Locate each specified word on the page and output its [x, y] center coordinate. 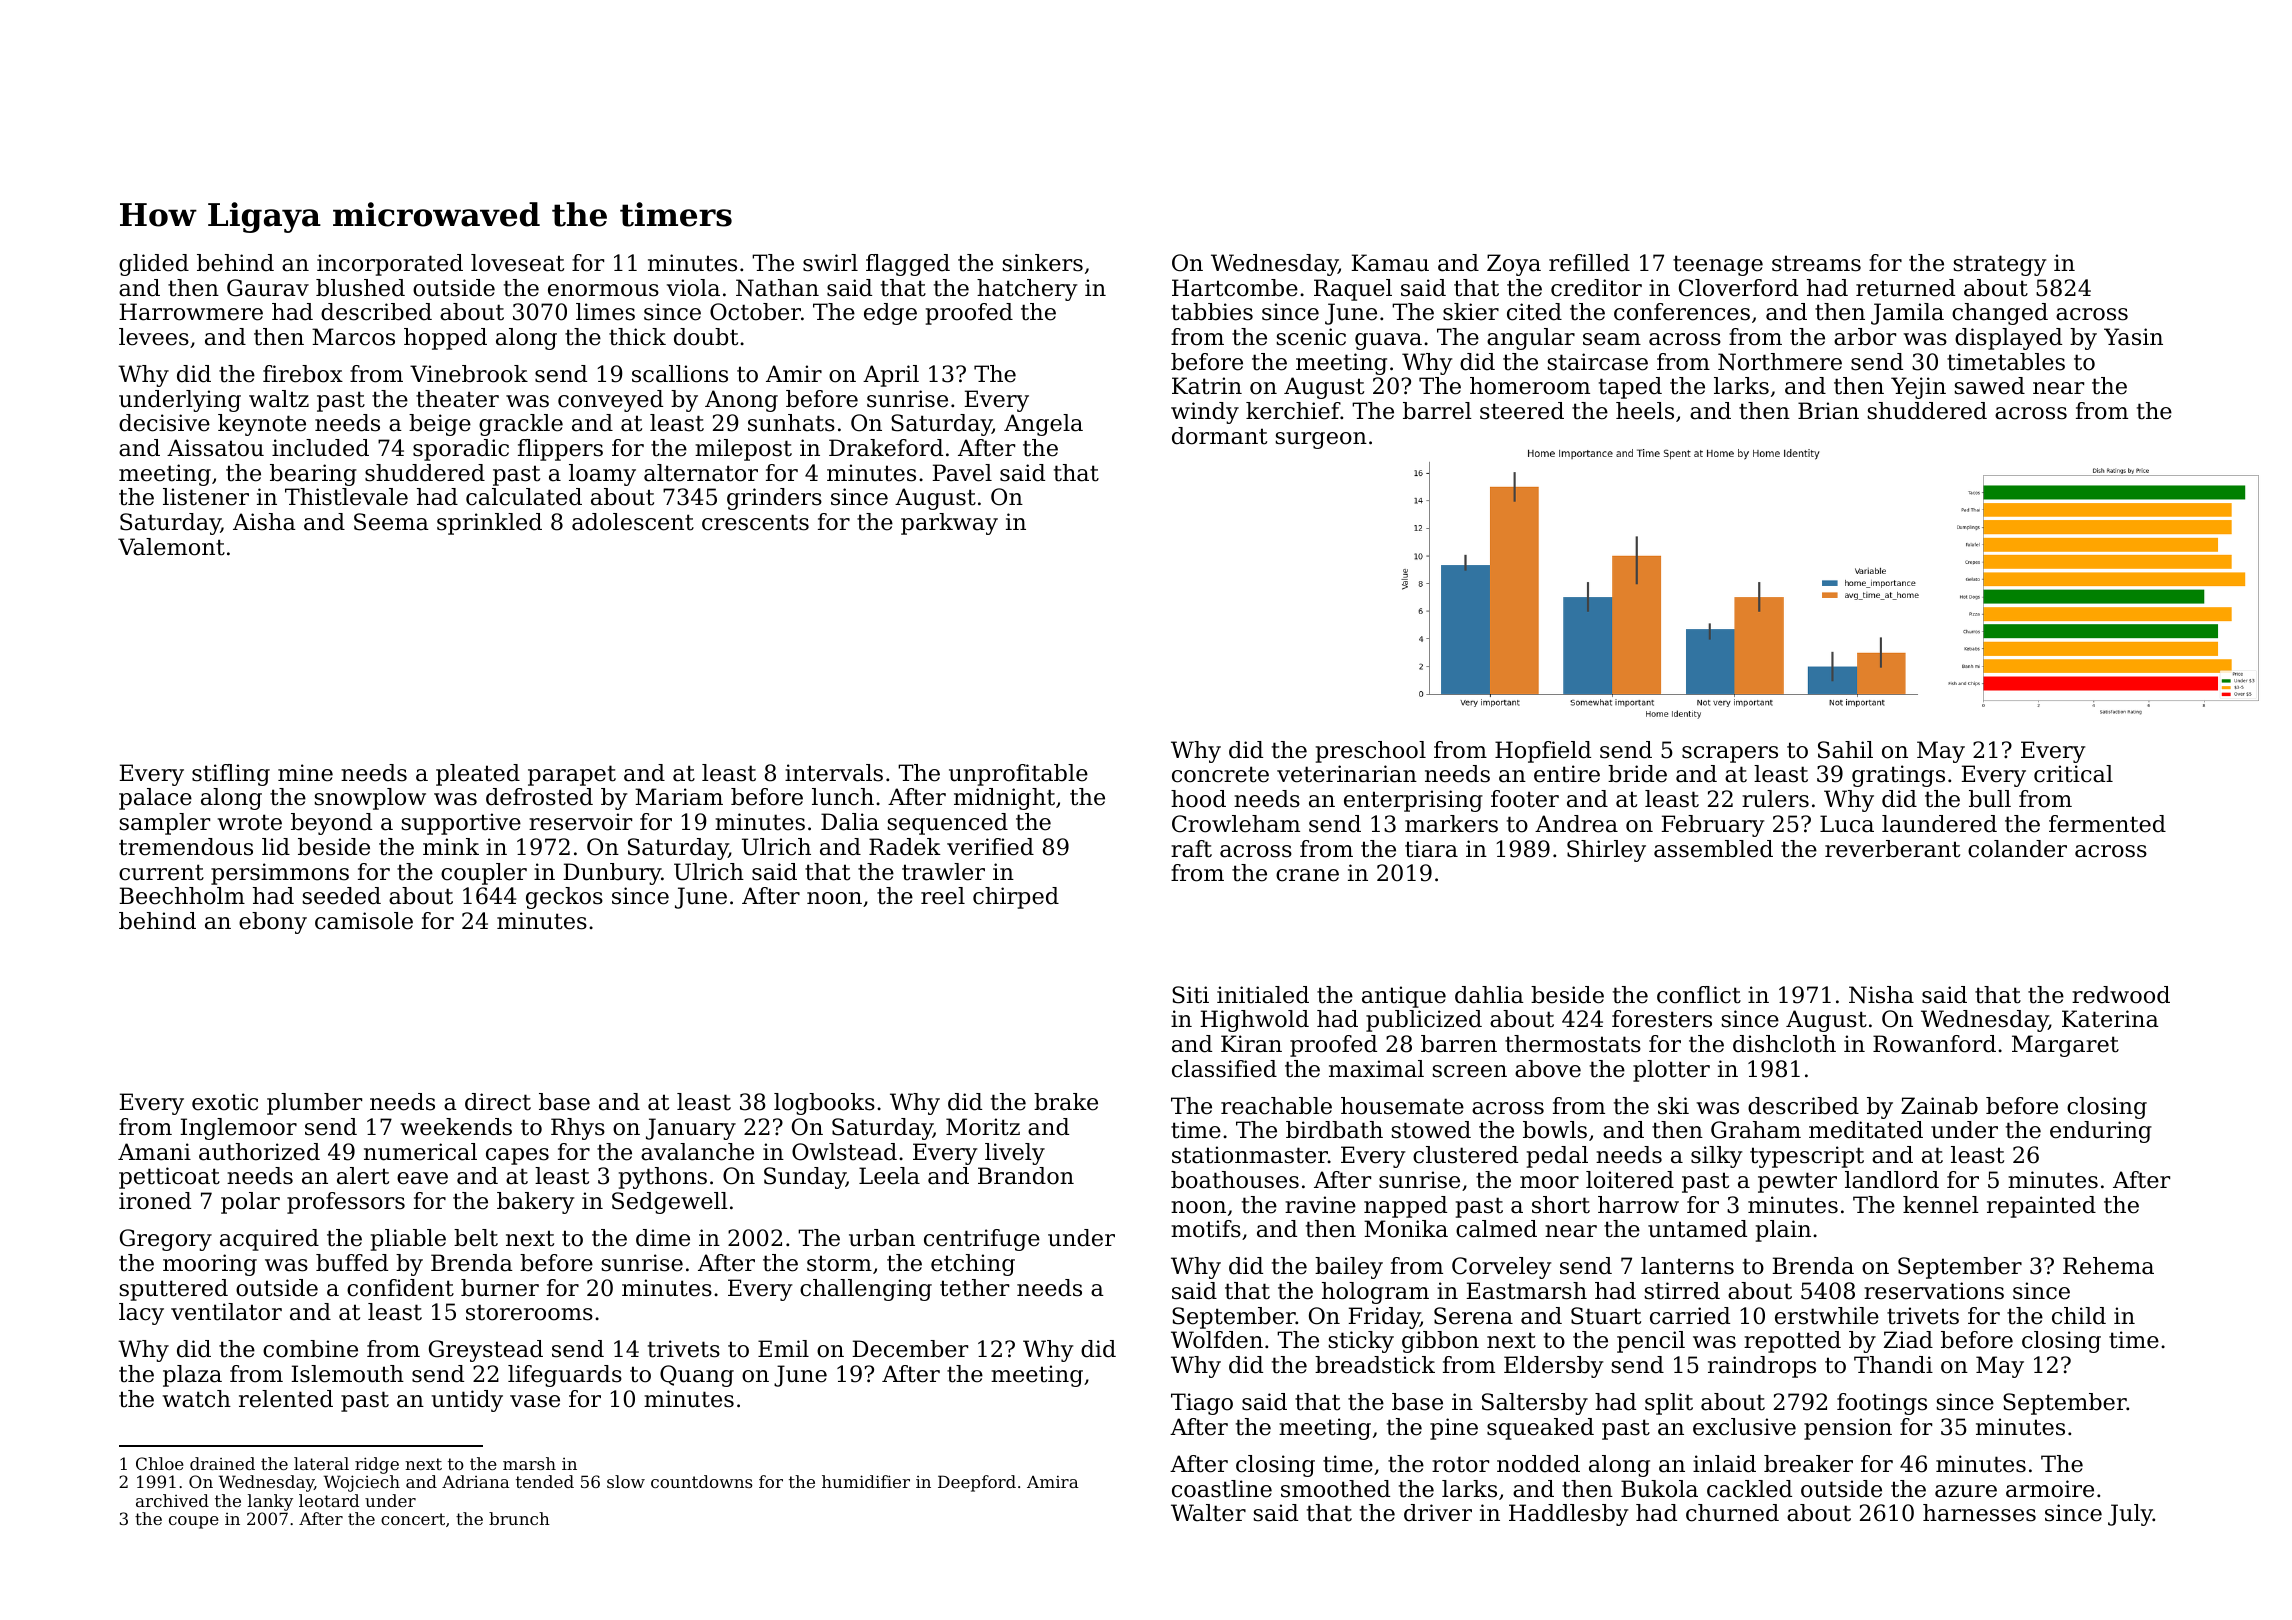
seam [1612, 339]
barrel [1437, 411]
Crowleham [1236, 824]
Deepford [977, 1483]
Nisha [1881, 995]
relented [286, 1399]
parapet [572, 775]
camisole [364, 921]
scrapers [1730, 754]
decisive [164, 423]
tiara [1431, 849]
